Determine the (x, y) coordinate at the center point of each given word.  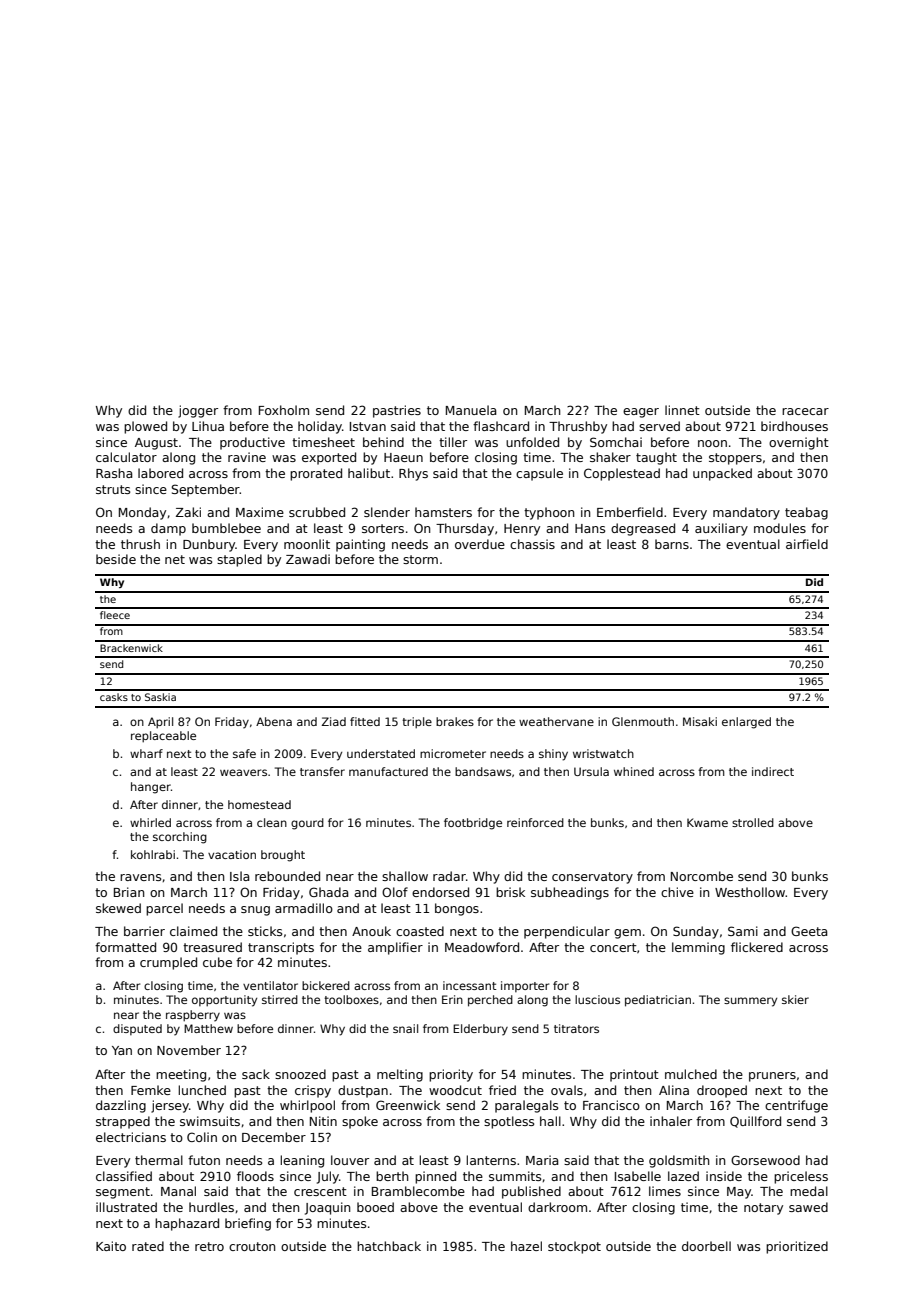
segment (123, 1193)
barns (672, 544)
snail (405, 1028)
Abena (274, 721)
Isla (240, 876)
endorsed (440, 892)
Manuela (471, 410)
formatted (125, 947)
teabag (806, 513)
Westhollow (750, 892)
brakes (455, 721)
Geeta (809, 931)
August (156, 444)
